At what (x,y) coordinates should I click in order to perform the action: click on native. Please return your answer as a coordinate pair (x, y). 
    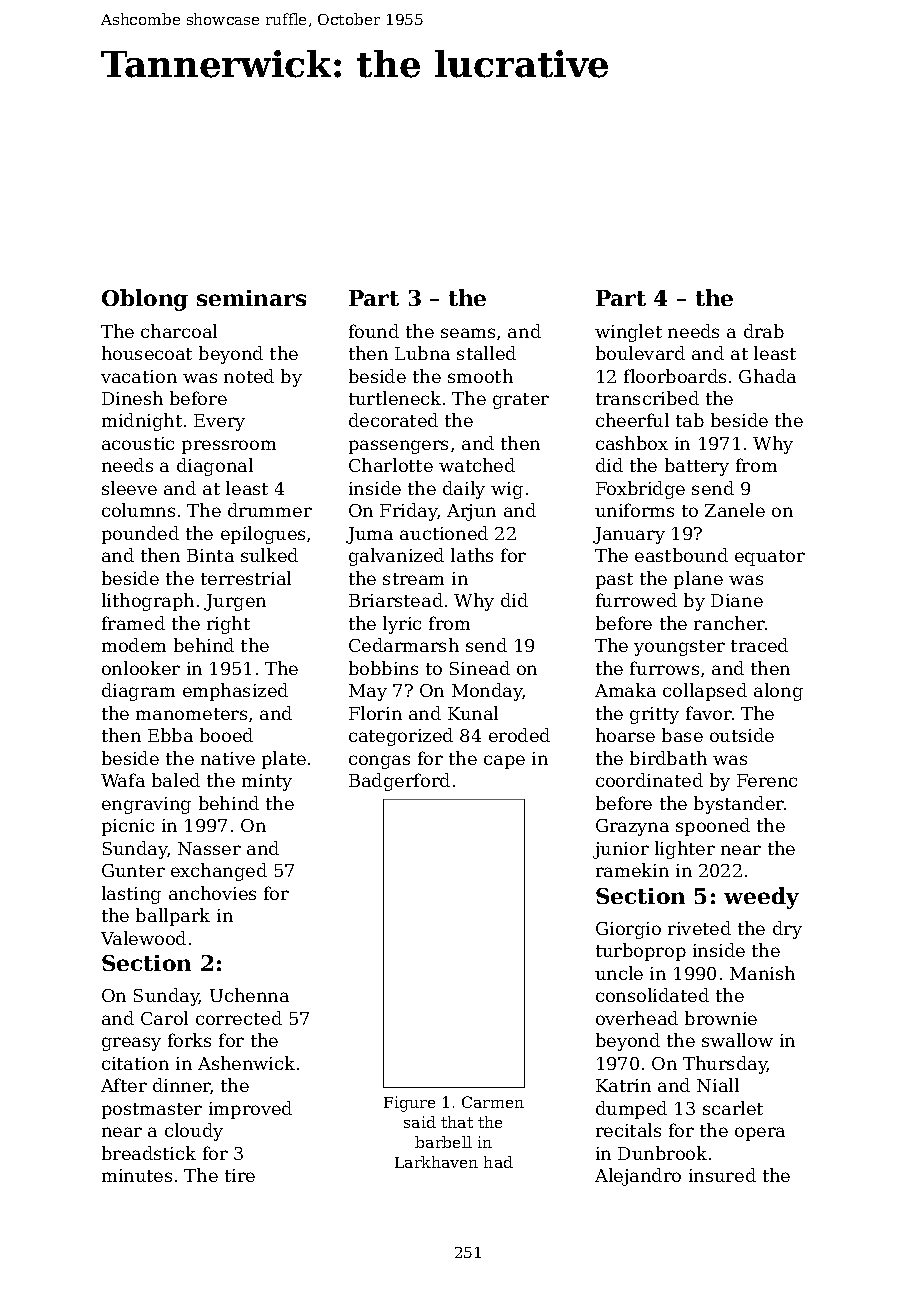
    Looking at the image, I should click on (228, 758).
